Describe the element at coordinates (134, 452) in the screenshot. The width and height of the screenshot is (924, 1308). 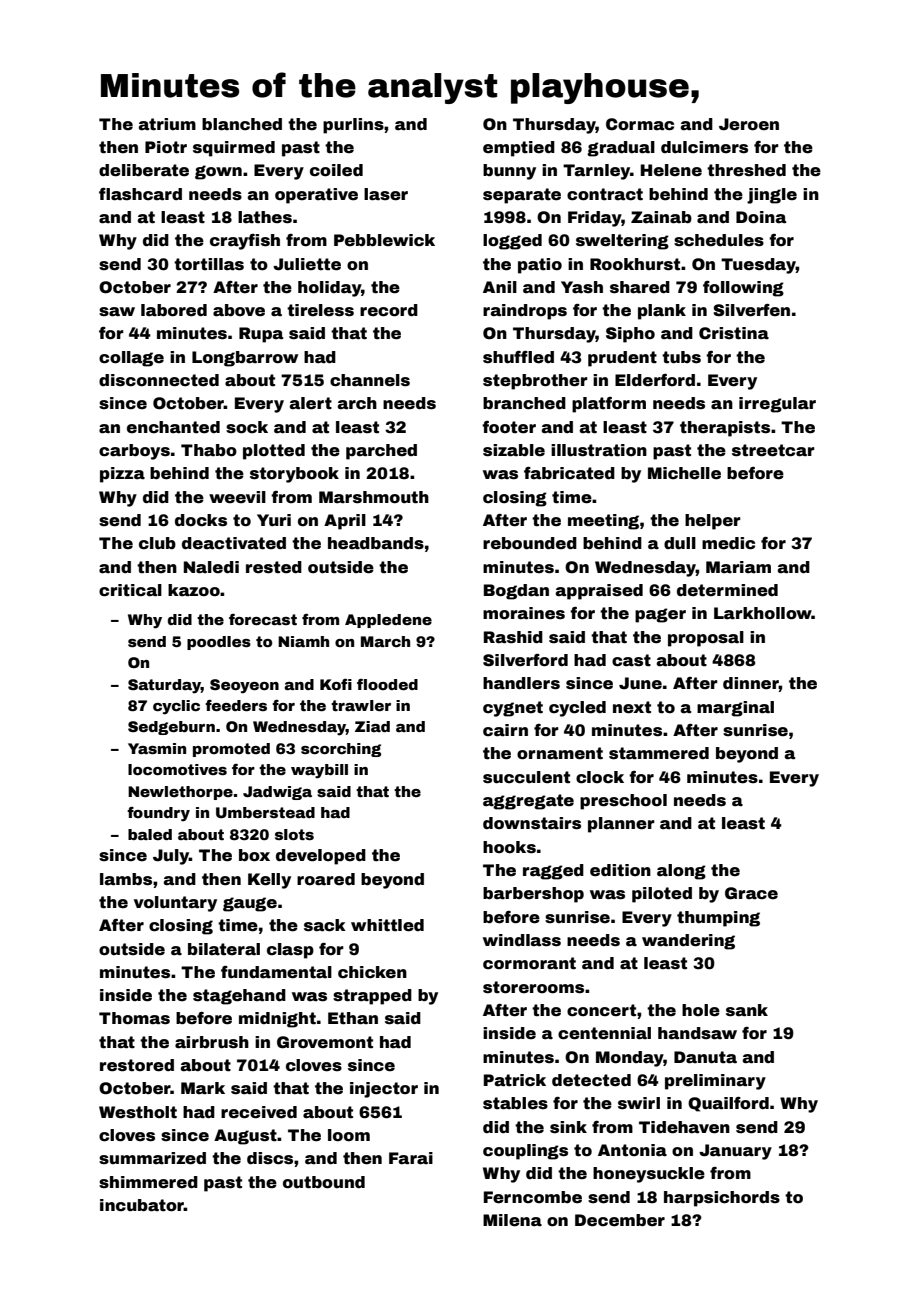
I see `carboys` at that location.
